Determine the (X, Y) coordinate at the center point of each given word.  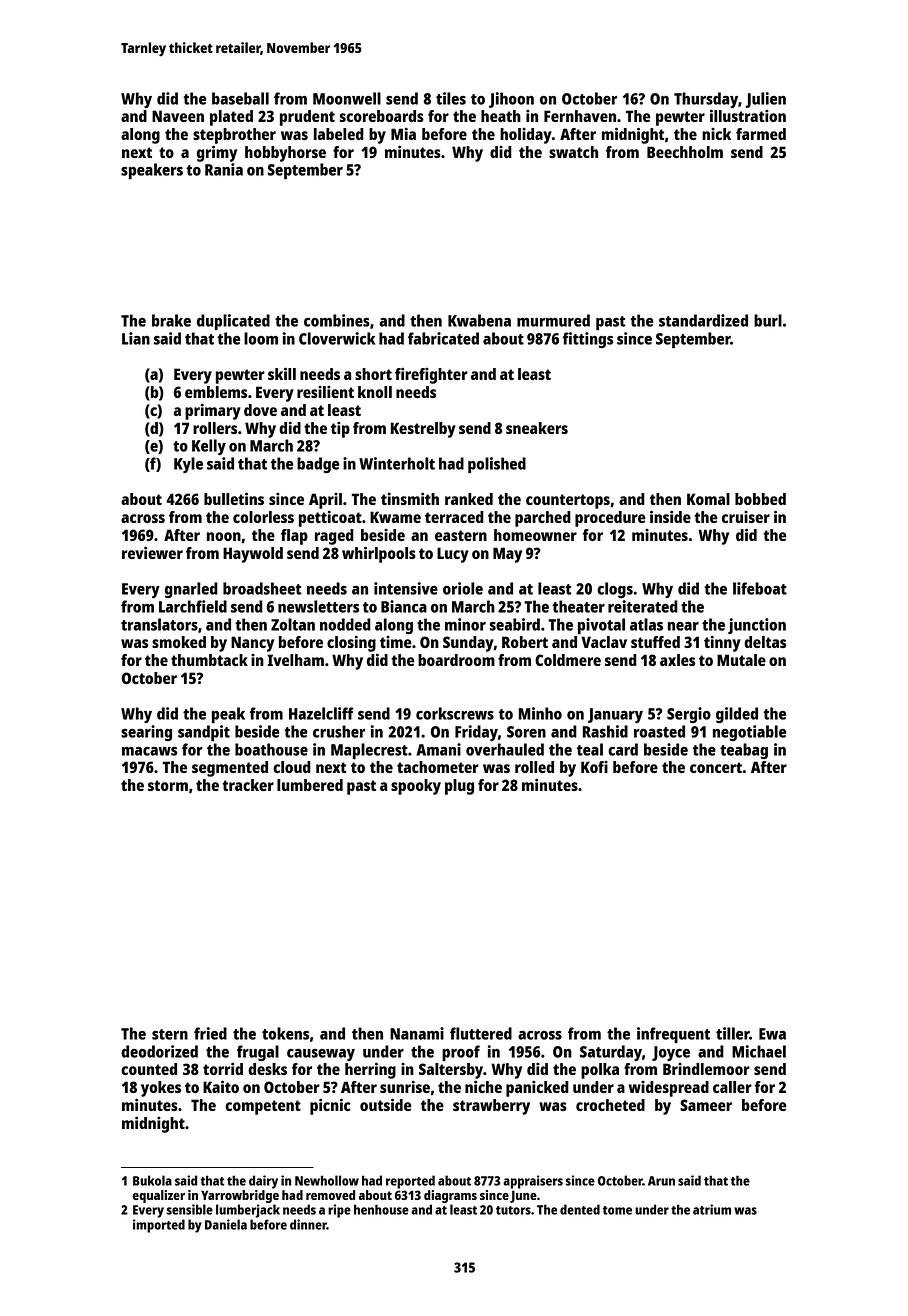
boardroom (456, 660)
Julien (765, 100)
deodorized (159, 1051)
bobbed (760, 499)
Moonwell (347, 98)
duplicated (233, 322)
